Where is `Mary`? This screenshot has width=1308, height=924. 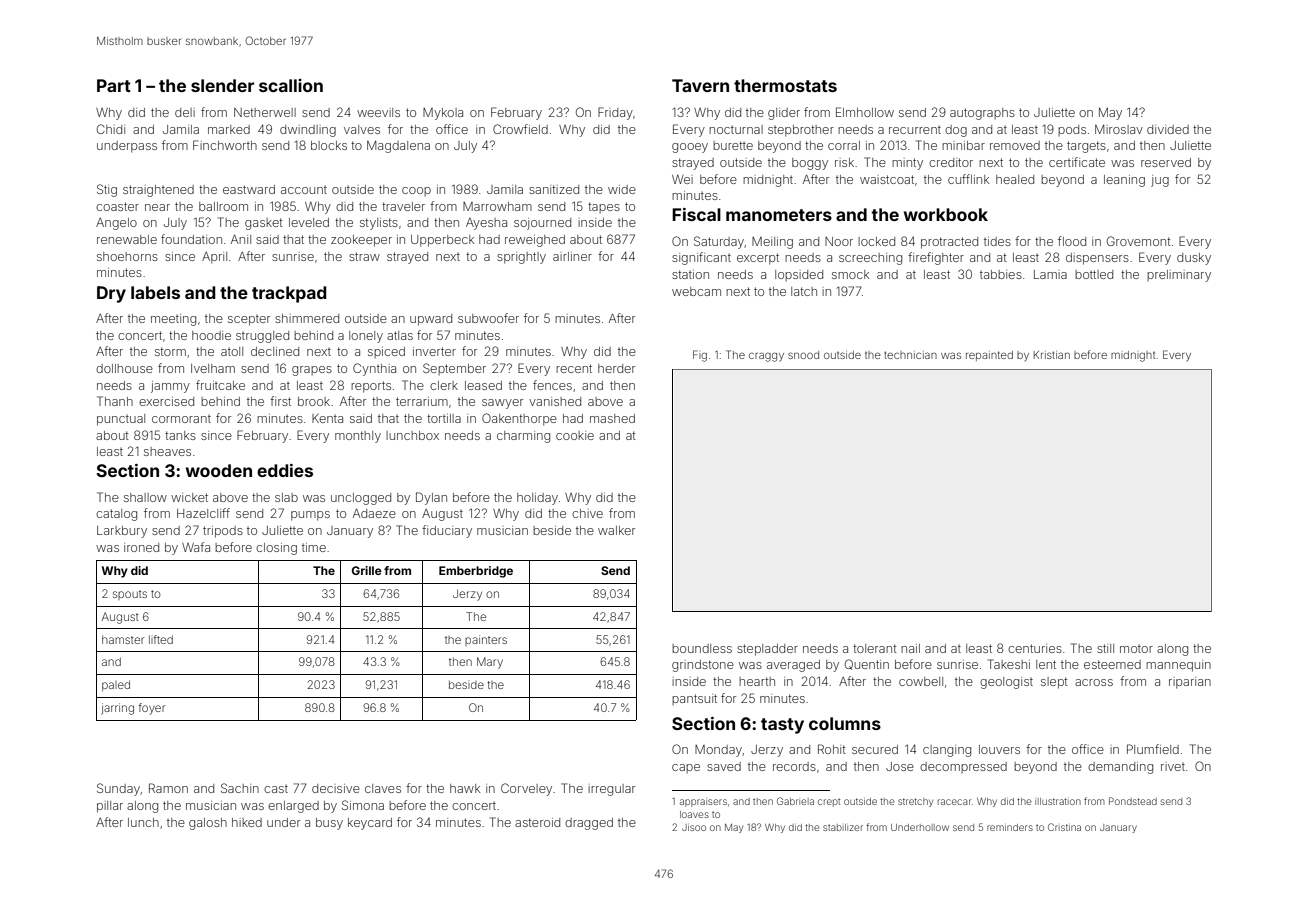
Mary is located at coordinates (490, 663).
